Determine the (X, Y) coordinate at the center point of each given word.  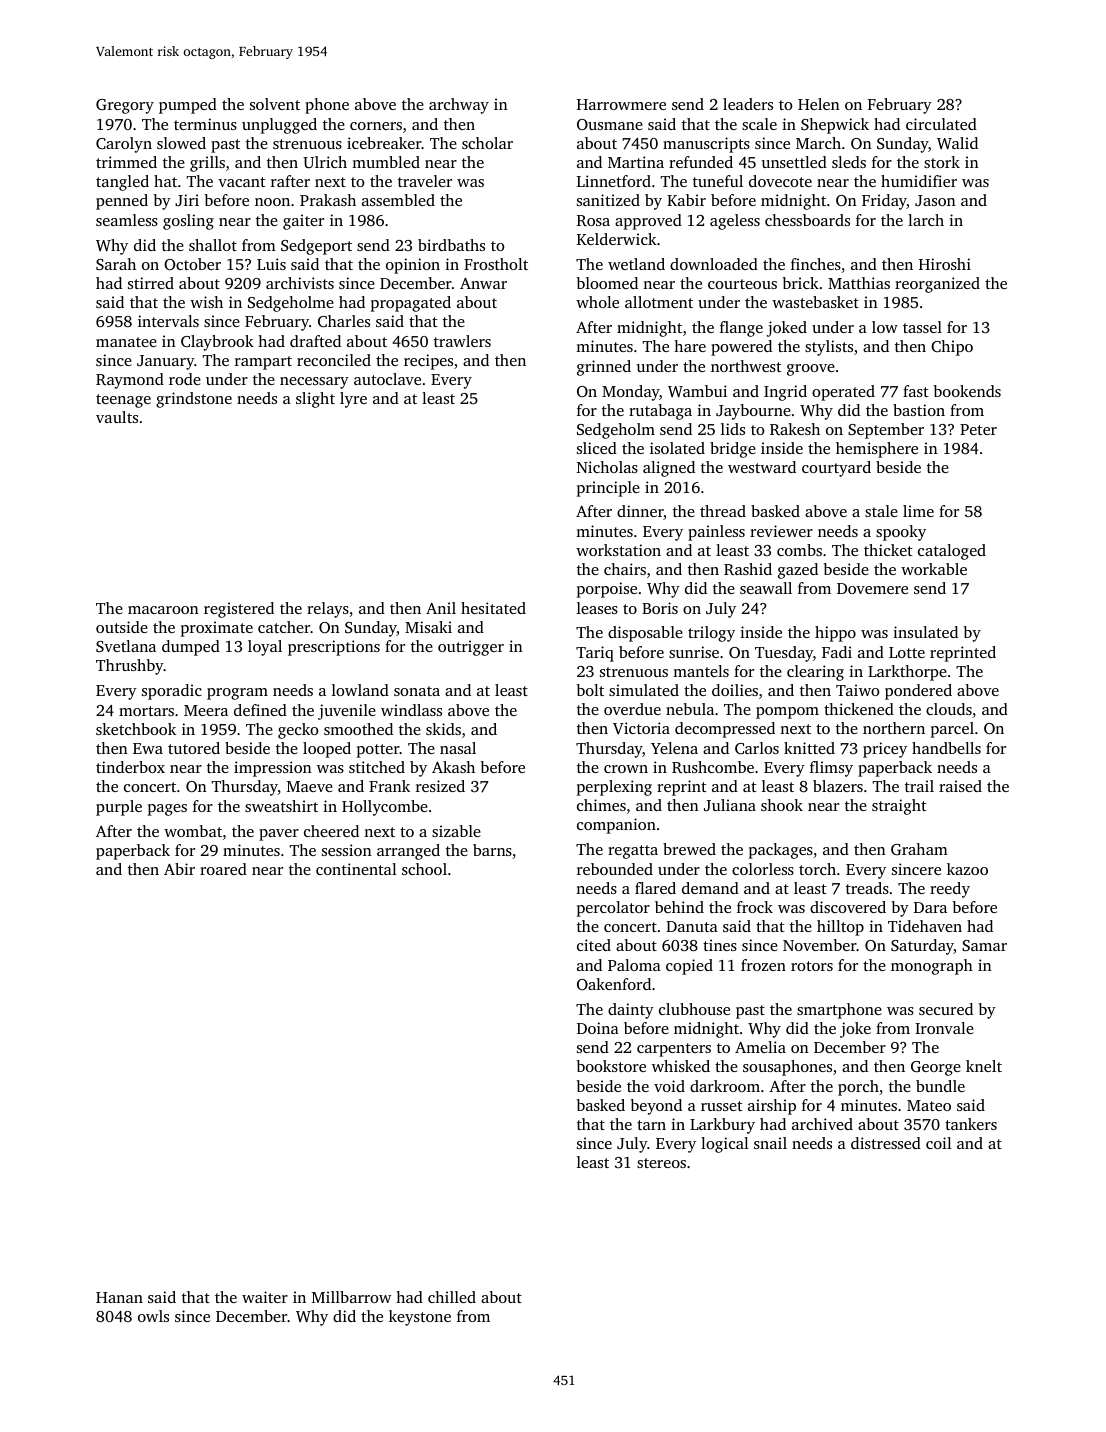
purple (119, 808)
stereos (661, 1163)
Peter (978, 429)
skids (443, 729)
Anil (441, 608)
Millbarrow (351, 1297)
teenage (123, 401)
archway (459, 106)
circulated (941, 124)
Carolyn (124, 145)
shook (782, 805)
